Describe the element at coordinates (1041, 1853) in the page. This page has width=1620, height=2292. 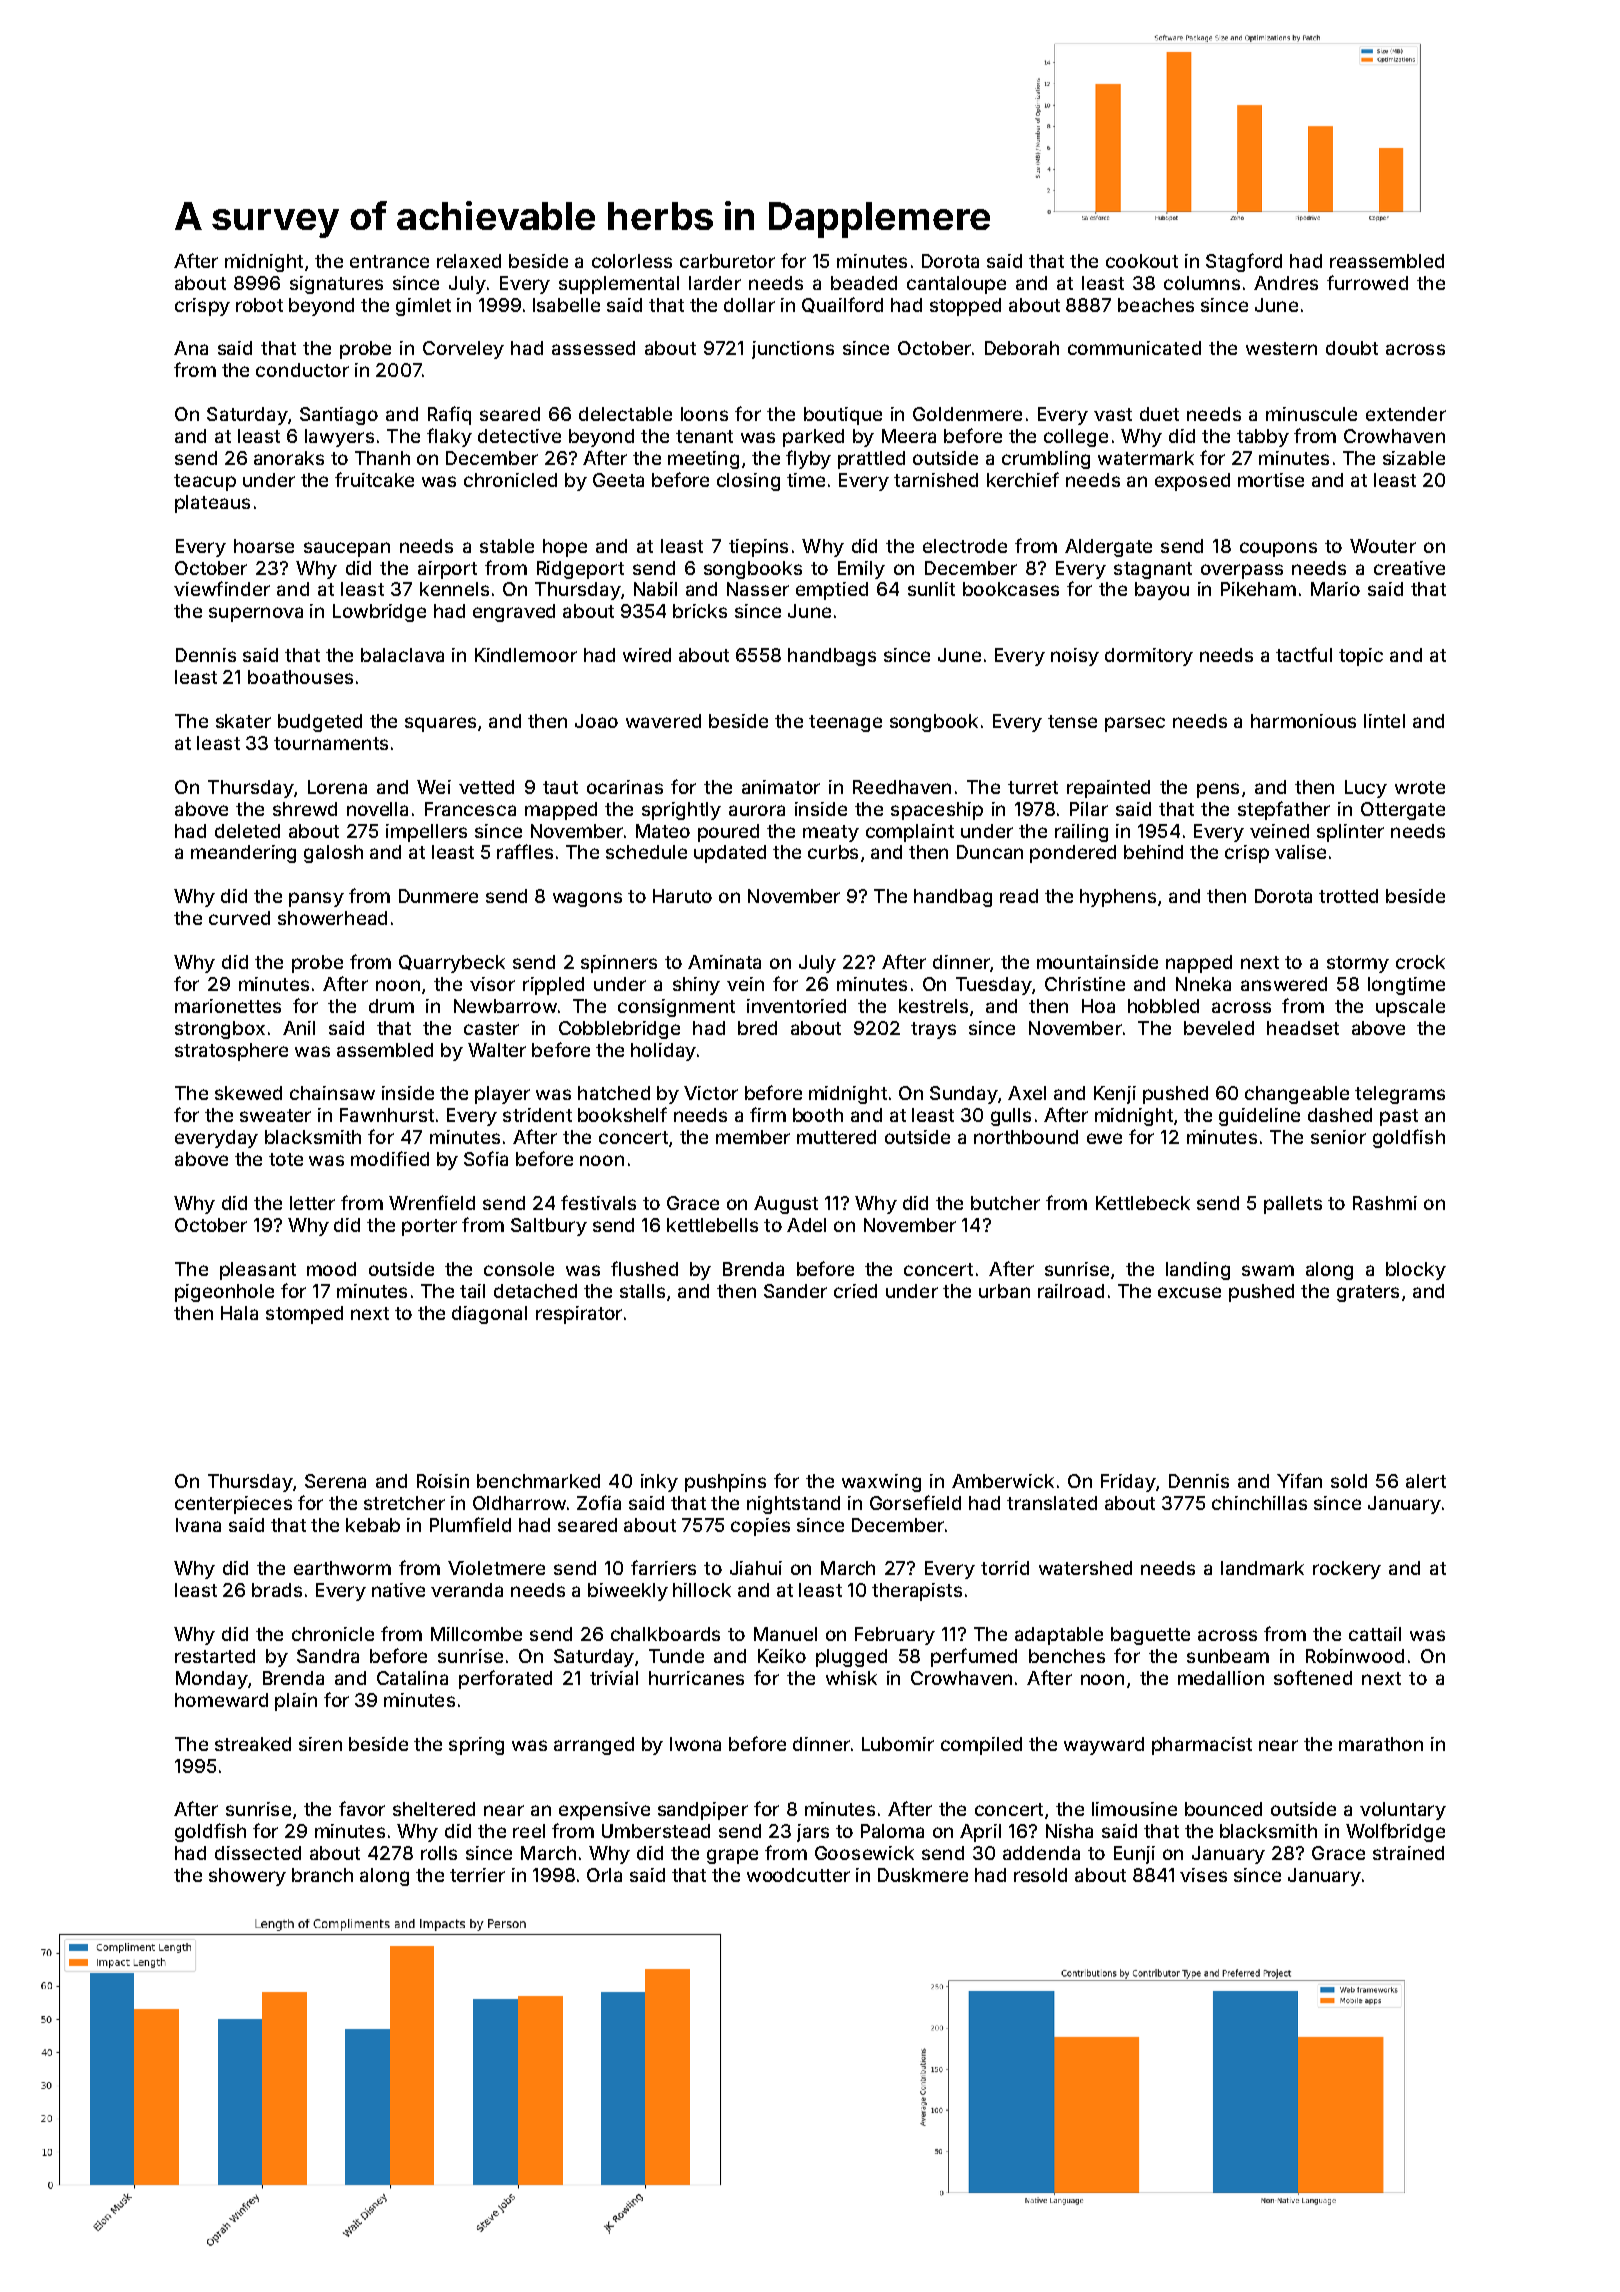
I see `addenda` at that location.
